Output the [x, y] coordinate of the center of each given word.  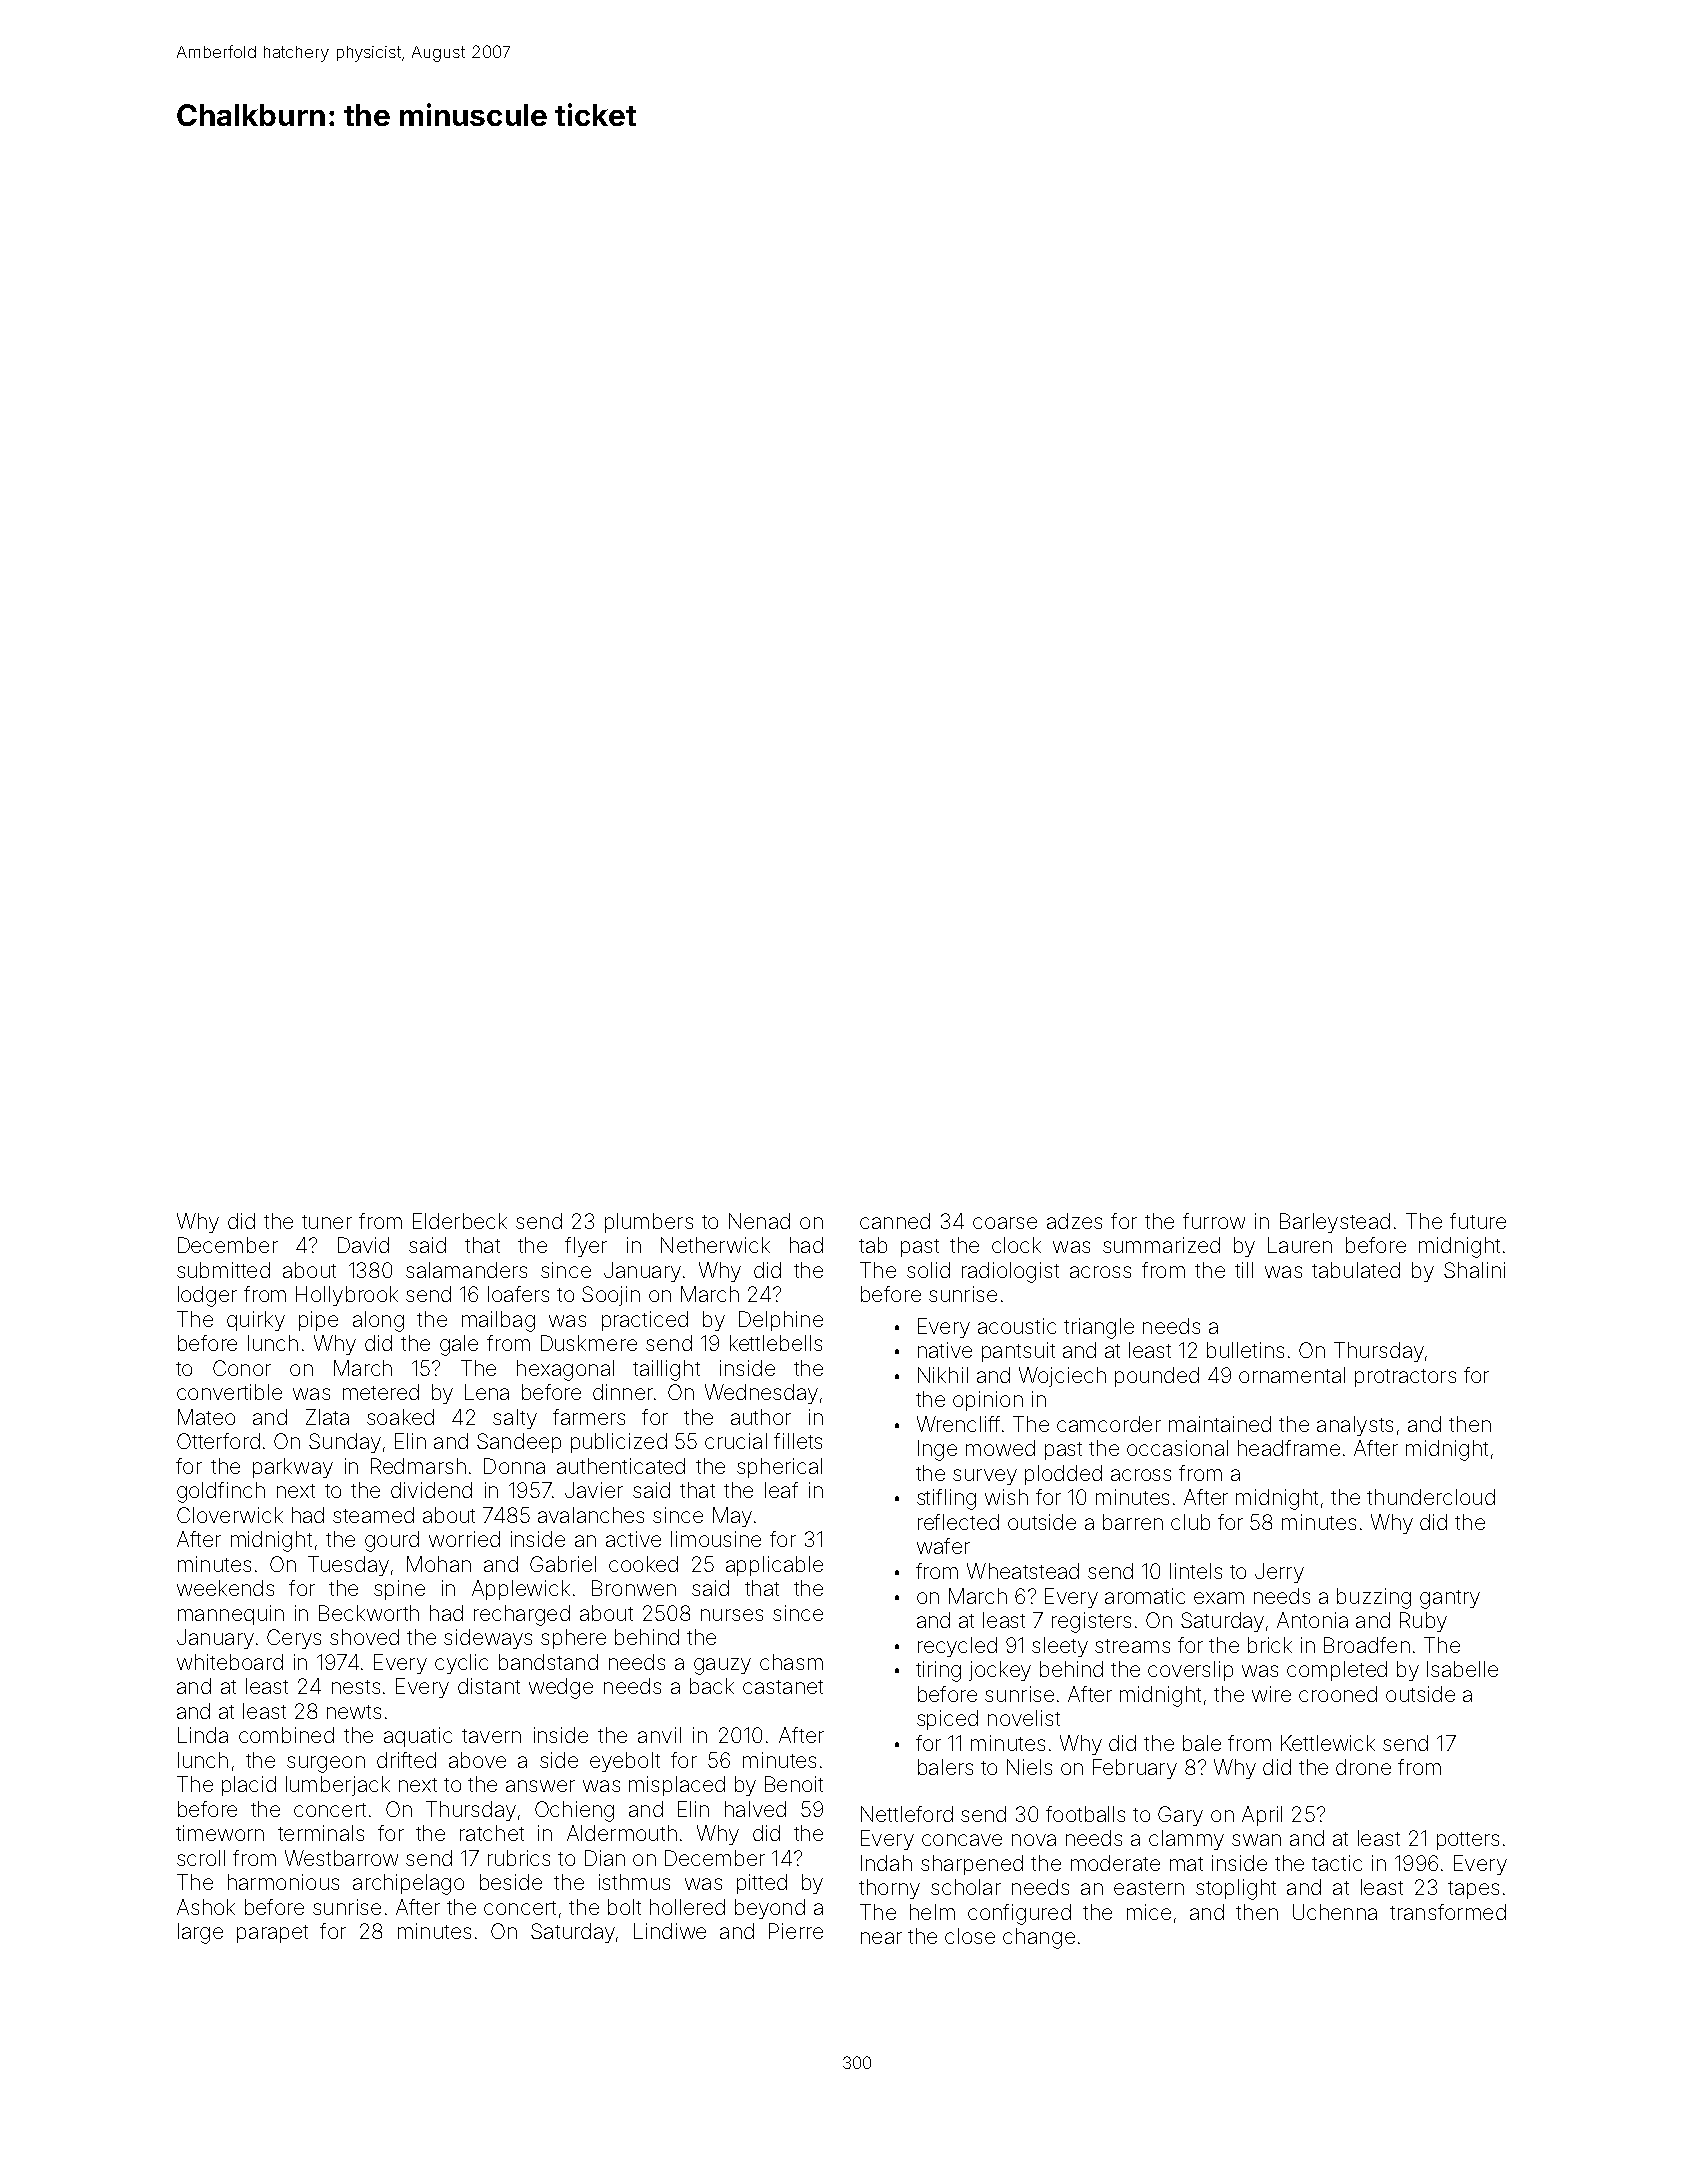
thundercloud [1431, 1497]
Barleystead [1335, 1223]
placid [249, 1786]
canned [895, 1221]
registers [1091, 1622]
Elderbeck [460, 1221]
